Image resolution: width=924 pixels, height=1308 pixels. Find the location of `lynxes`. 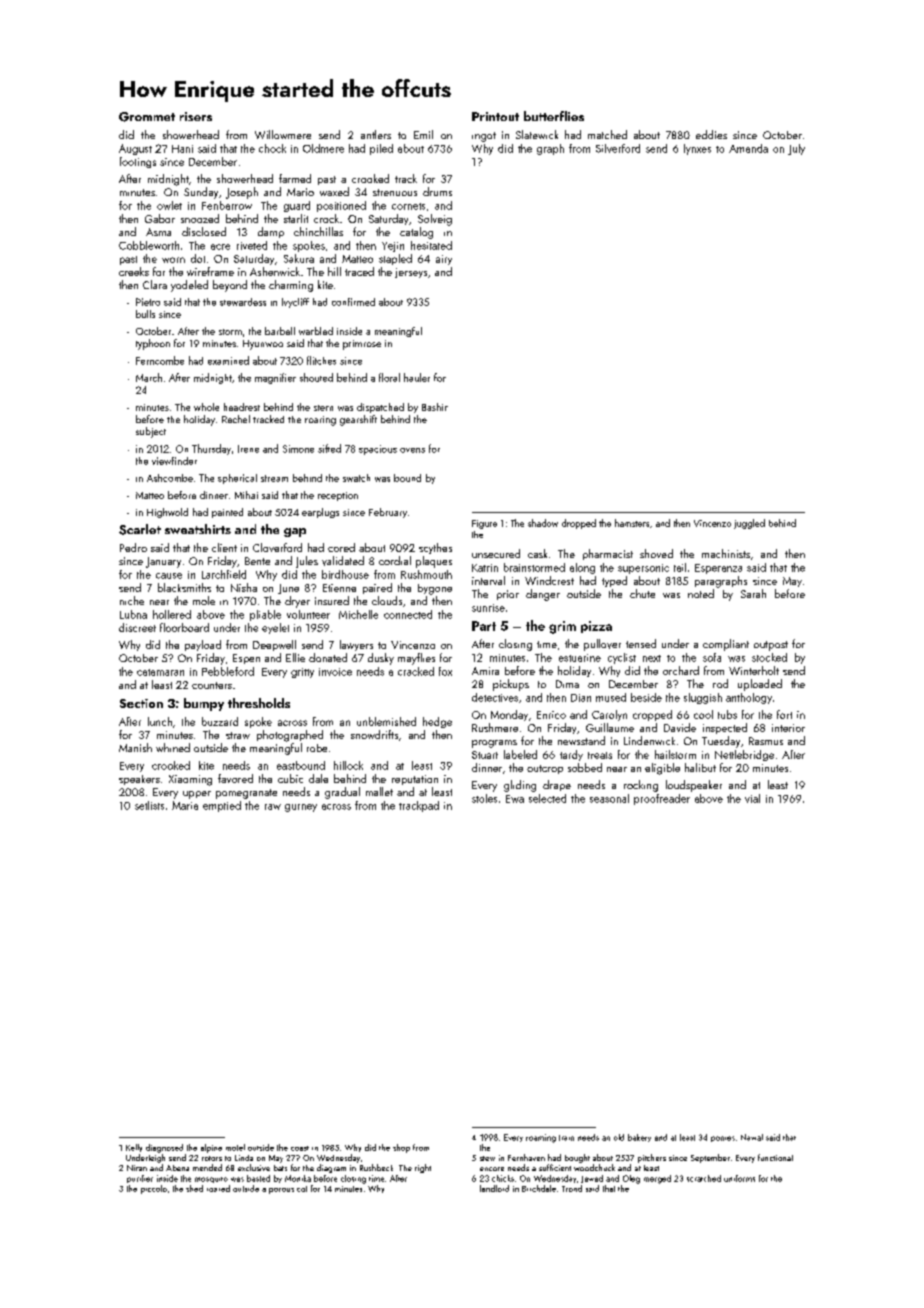

lynxes is located at coordinates (697, 149).
